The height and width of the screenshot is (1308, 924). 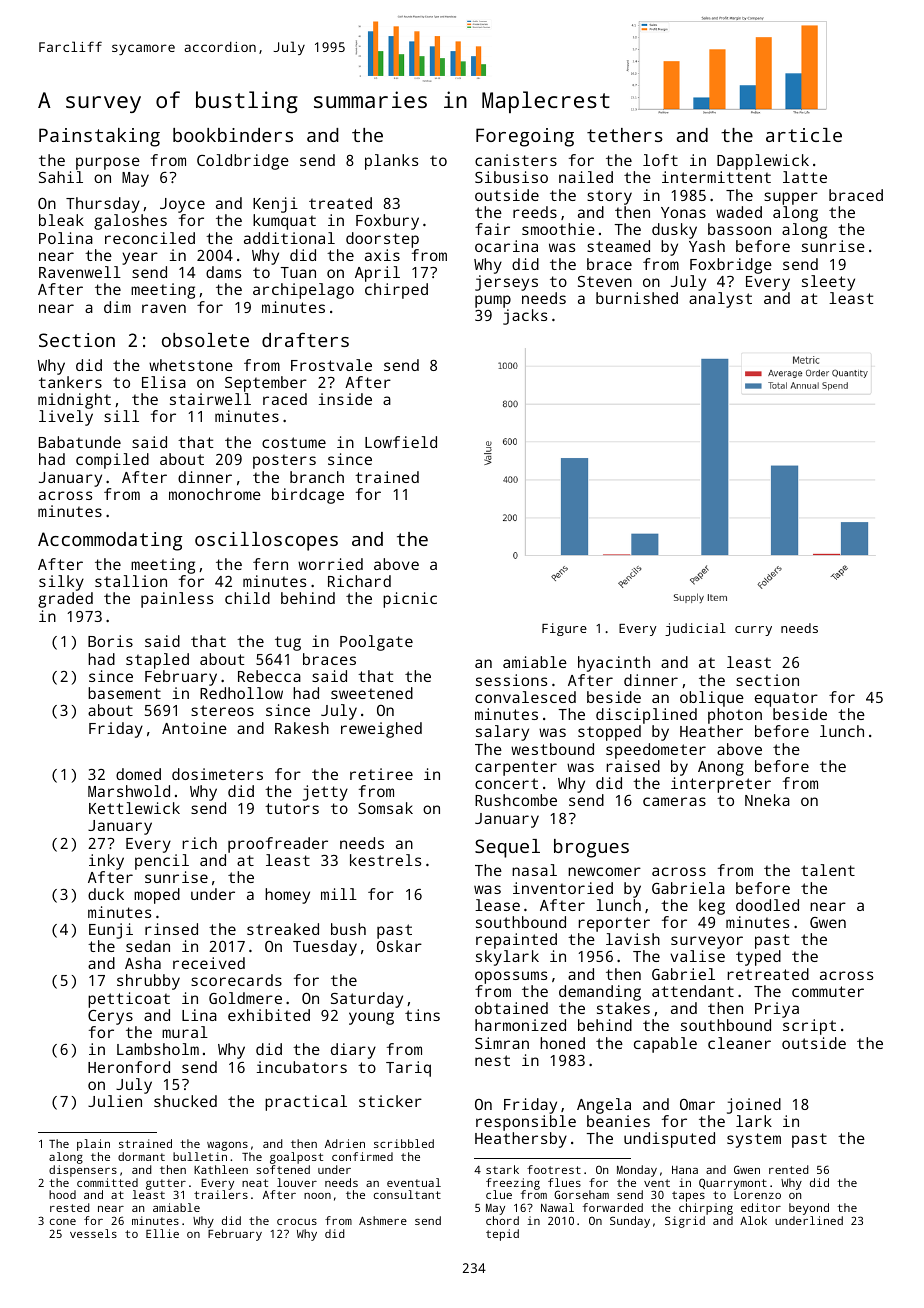 I want to click on inside, so click(x=345, y=399).
